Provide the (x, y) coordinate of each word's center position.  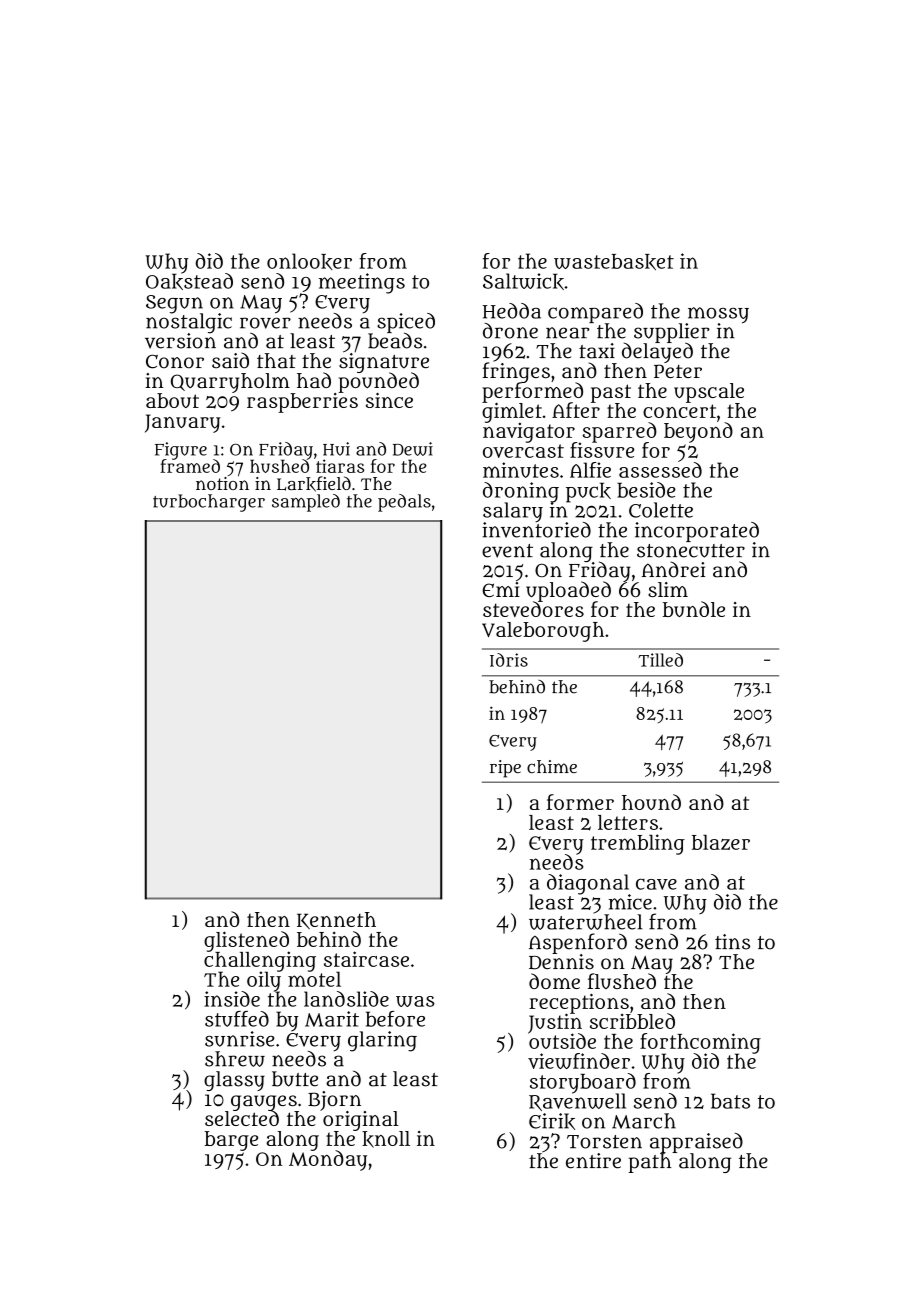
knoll (386, 1139)
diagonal (588, 884)
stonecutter (691, 551)
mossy (718, 315)
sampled (306, 503)
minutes (521, 470)
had (314, 380)
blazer (721, 842)
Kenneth (336, 920)
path (649, 1163)
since (389, 400)
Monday (328, 1161)
